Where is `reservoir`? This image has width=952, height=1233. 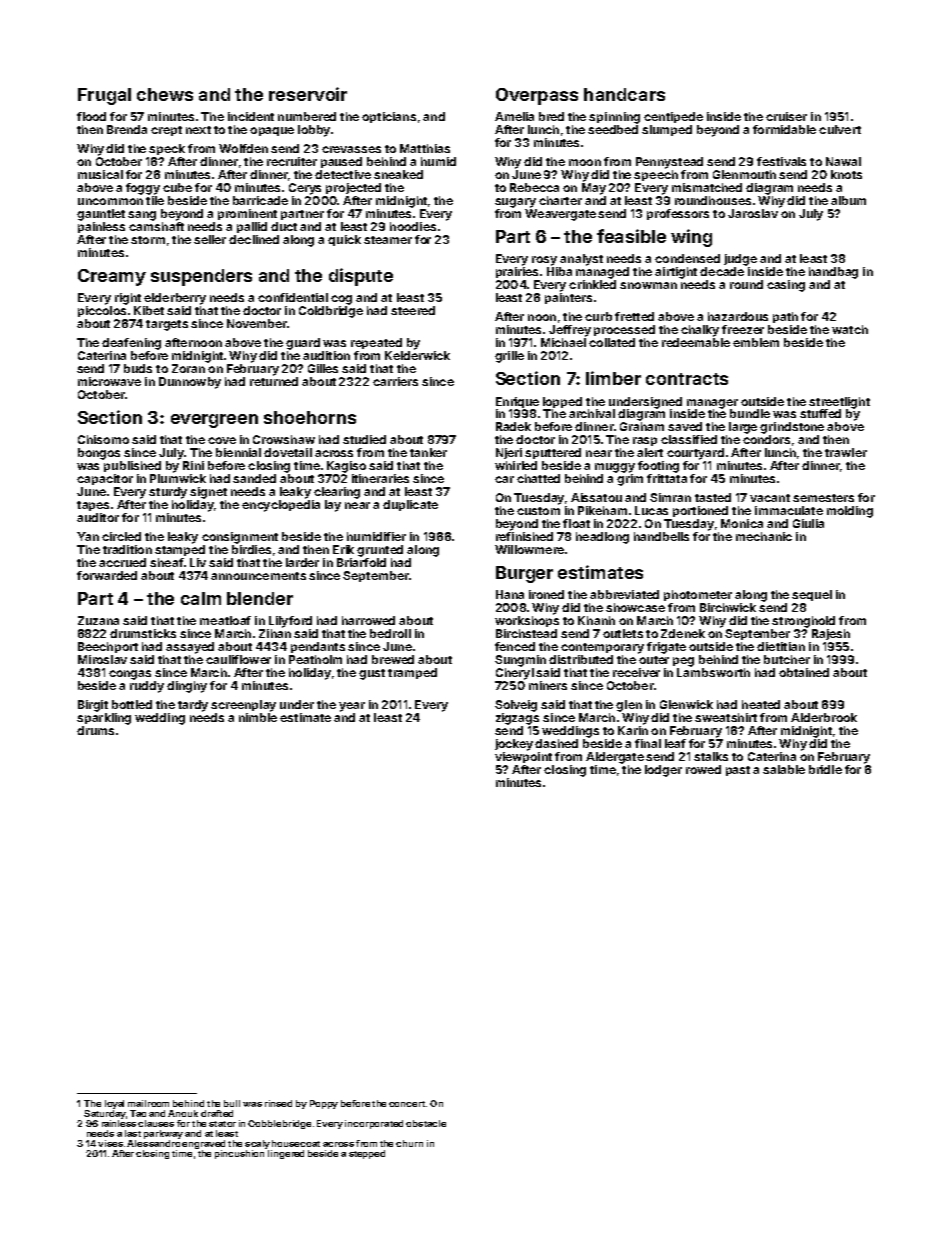
reservoir is located at coordinates (308, 94).
